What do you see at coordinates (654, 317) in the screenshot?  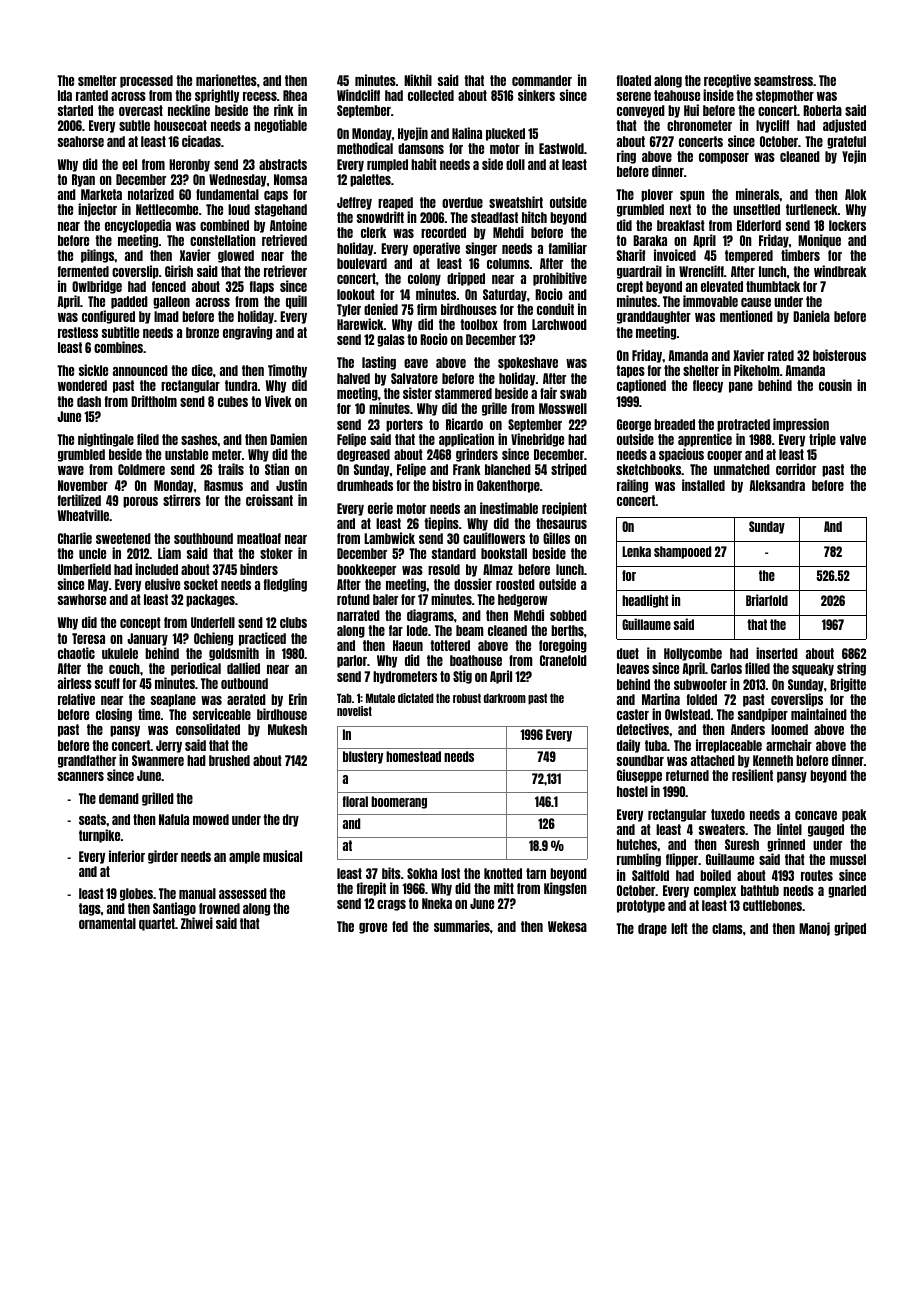 I see `granddaughter` at bounding box center [654, 317].
